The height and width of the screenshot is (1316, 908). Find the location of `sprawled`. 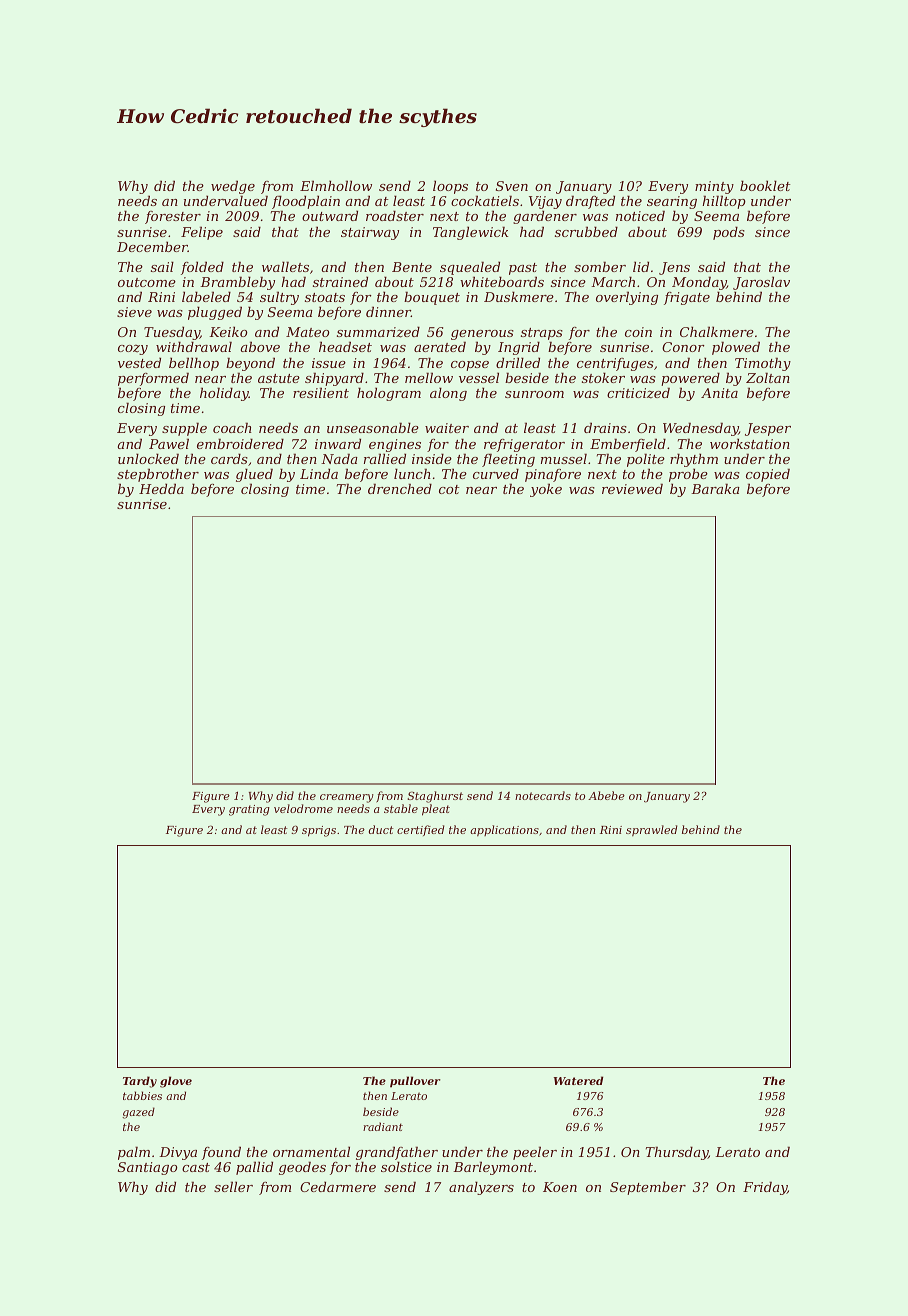

sprawled is located at coordinates (652, 830).
